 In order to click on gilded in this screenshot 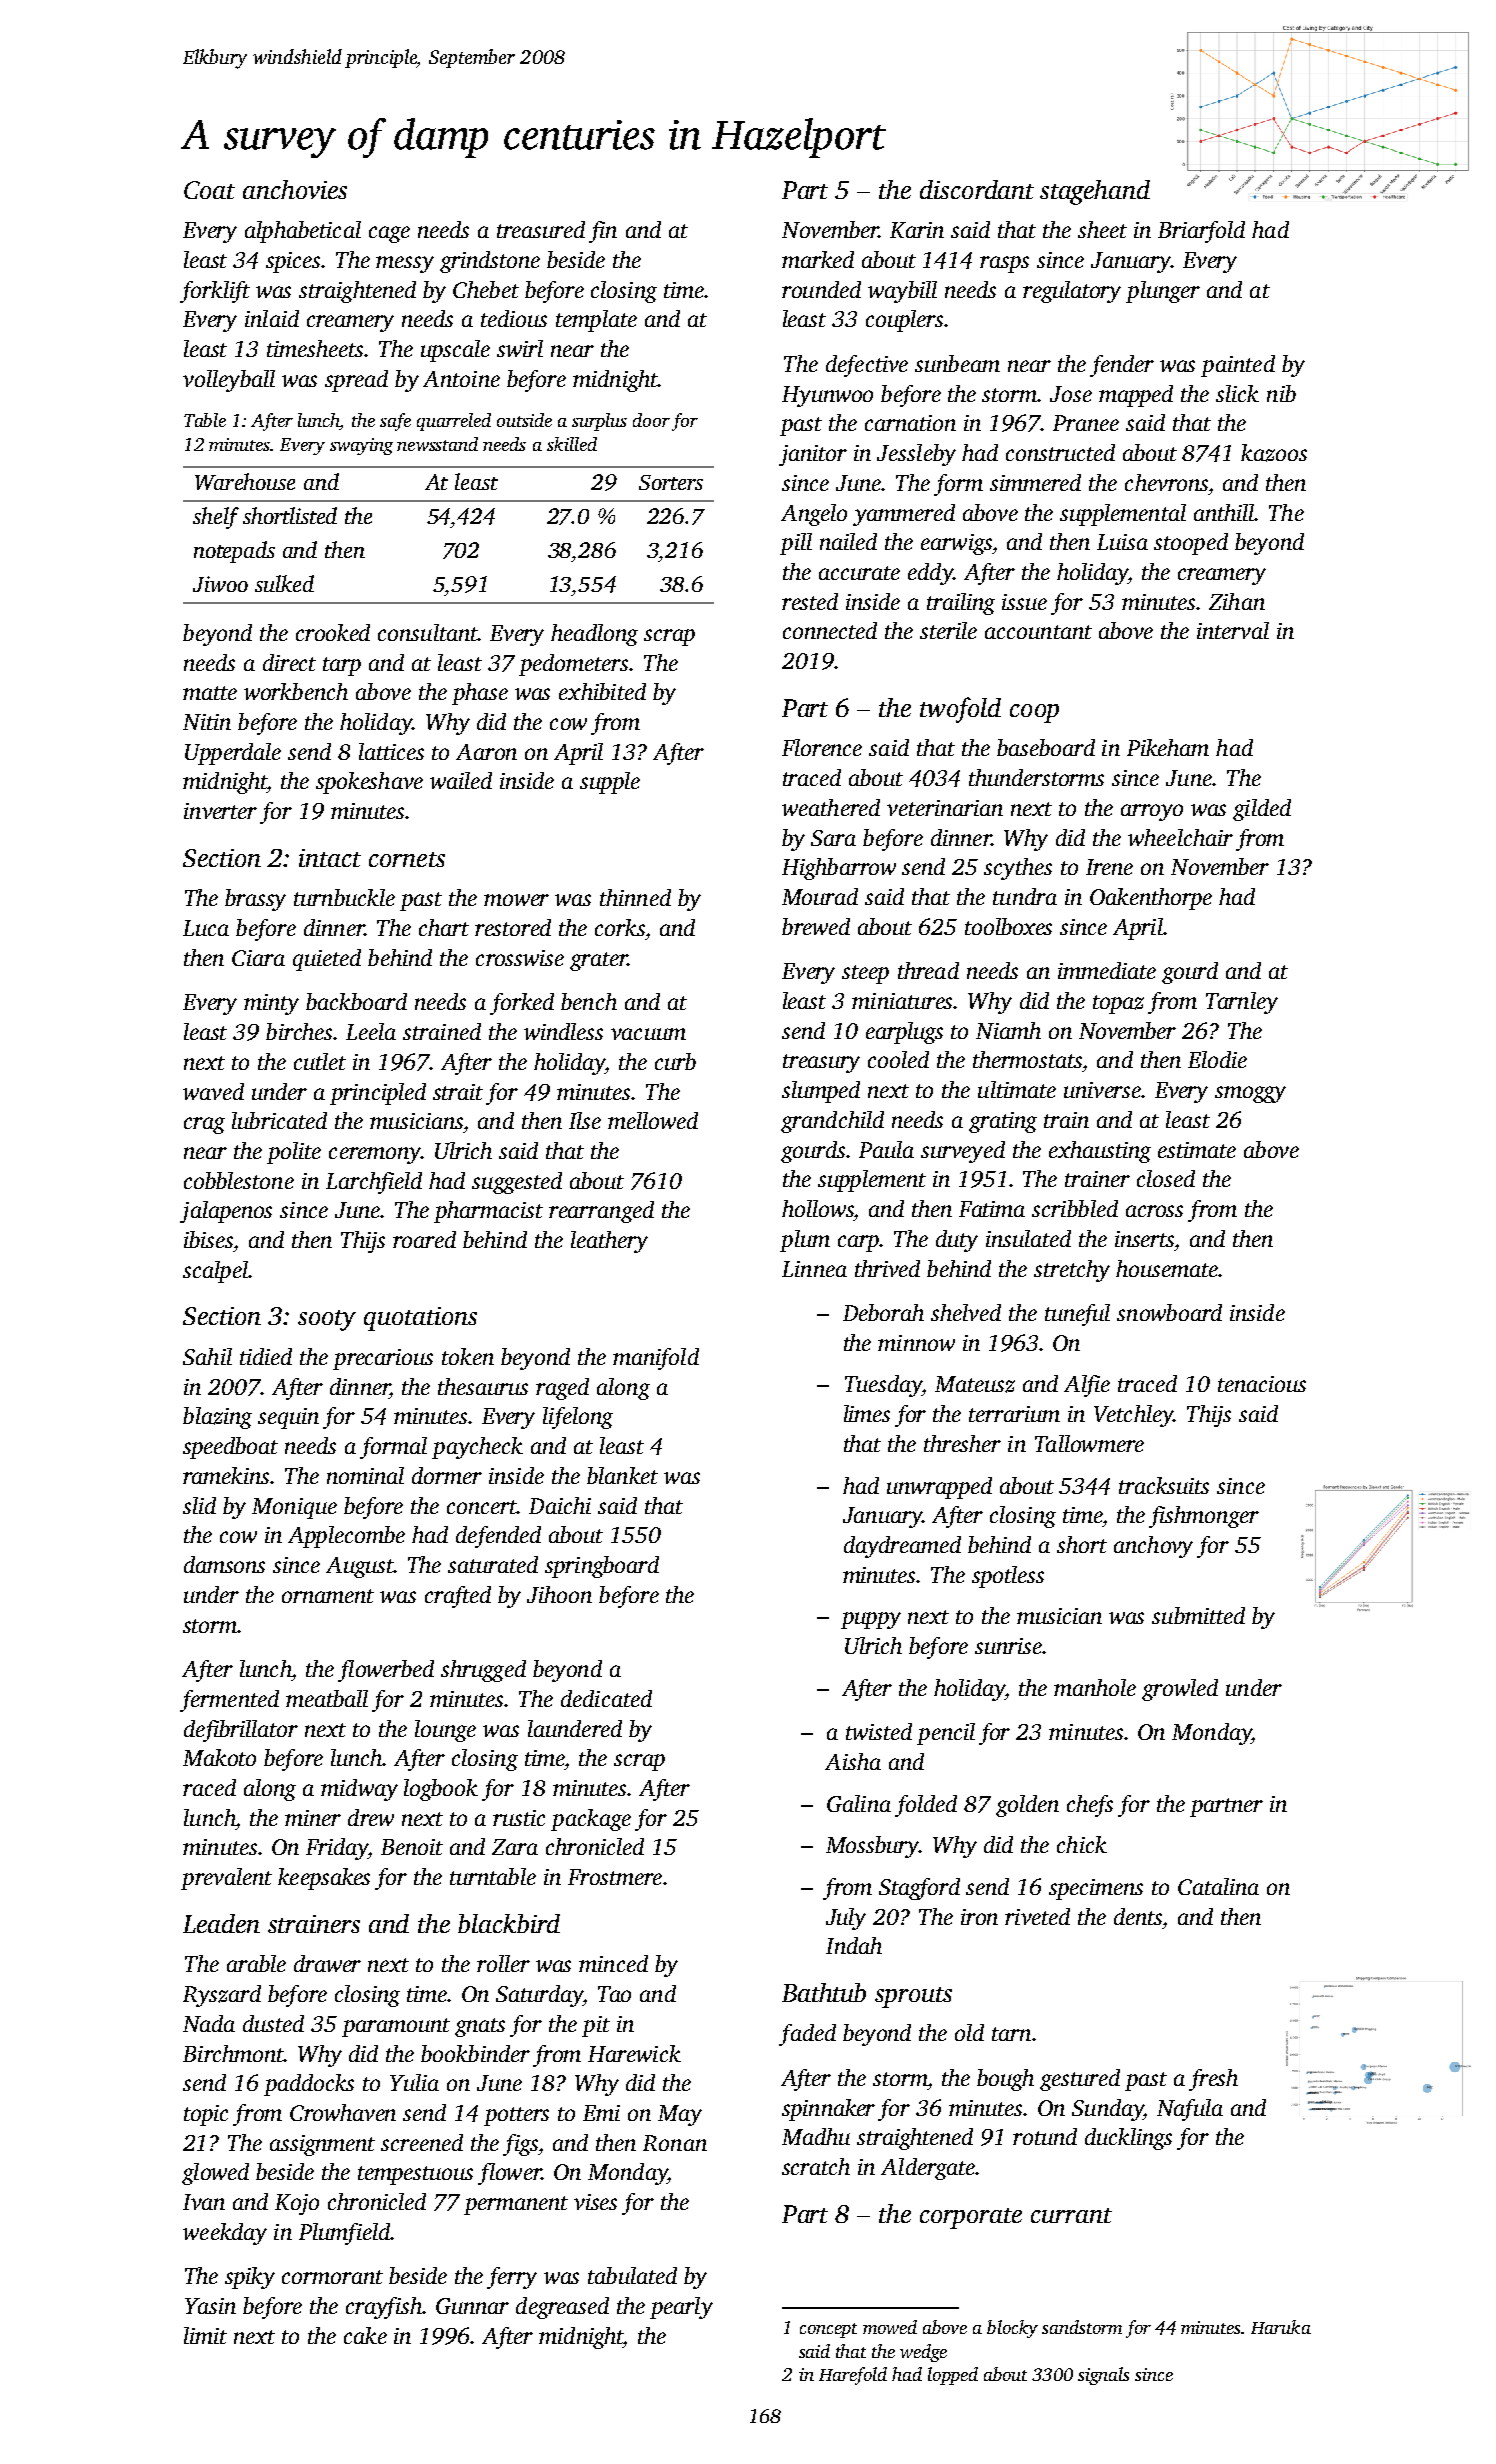, I will do `click(1262, 810)`.
